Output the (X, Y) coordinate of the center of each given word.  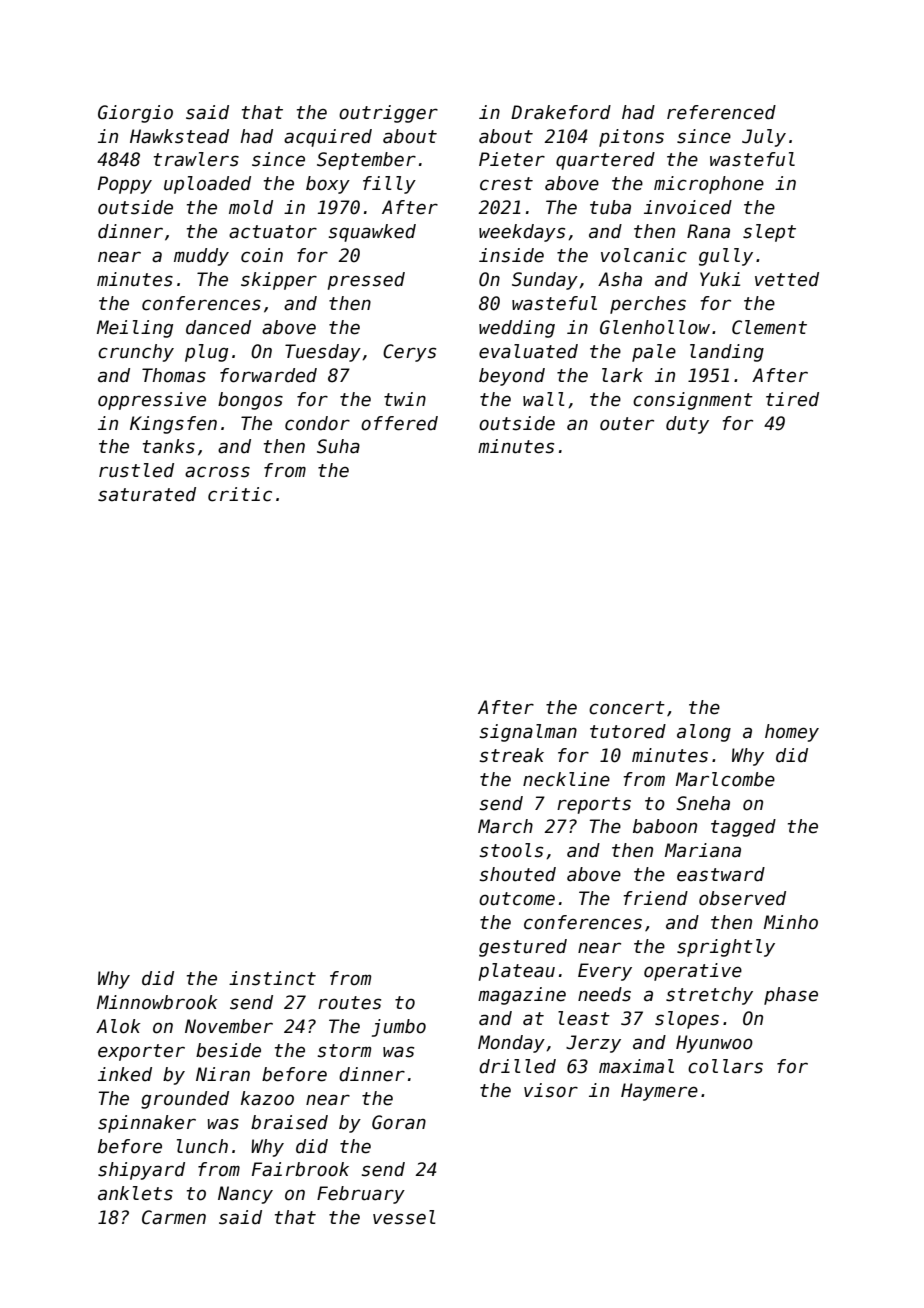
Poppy (125, 185)
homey (792, 733)
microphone (709, 185)
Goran (399, 1122)
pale (654, 353)
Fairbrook (300, 1169)
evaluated (528, 351)
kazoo (267, 1098)
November (229, 1026)
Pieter (512, 159)
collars (725, 1066)
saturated (147, 494)
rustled (136, 470)
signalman (528, 733)
